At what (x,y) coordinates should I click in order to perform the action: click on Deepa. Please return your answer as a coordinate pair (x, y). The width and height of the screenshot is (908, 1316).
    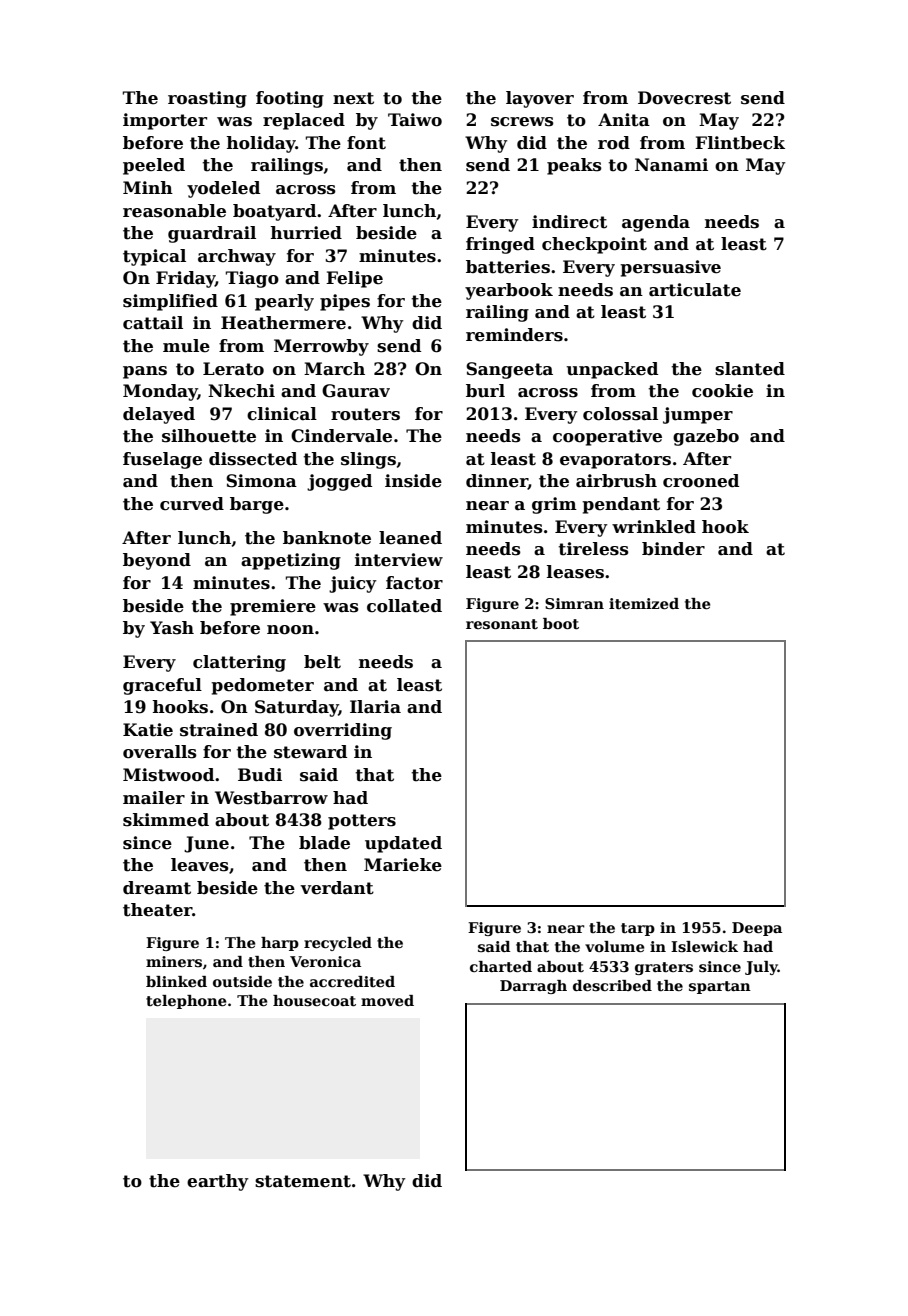
    Looking at the image, I should click on (757, 929).
